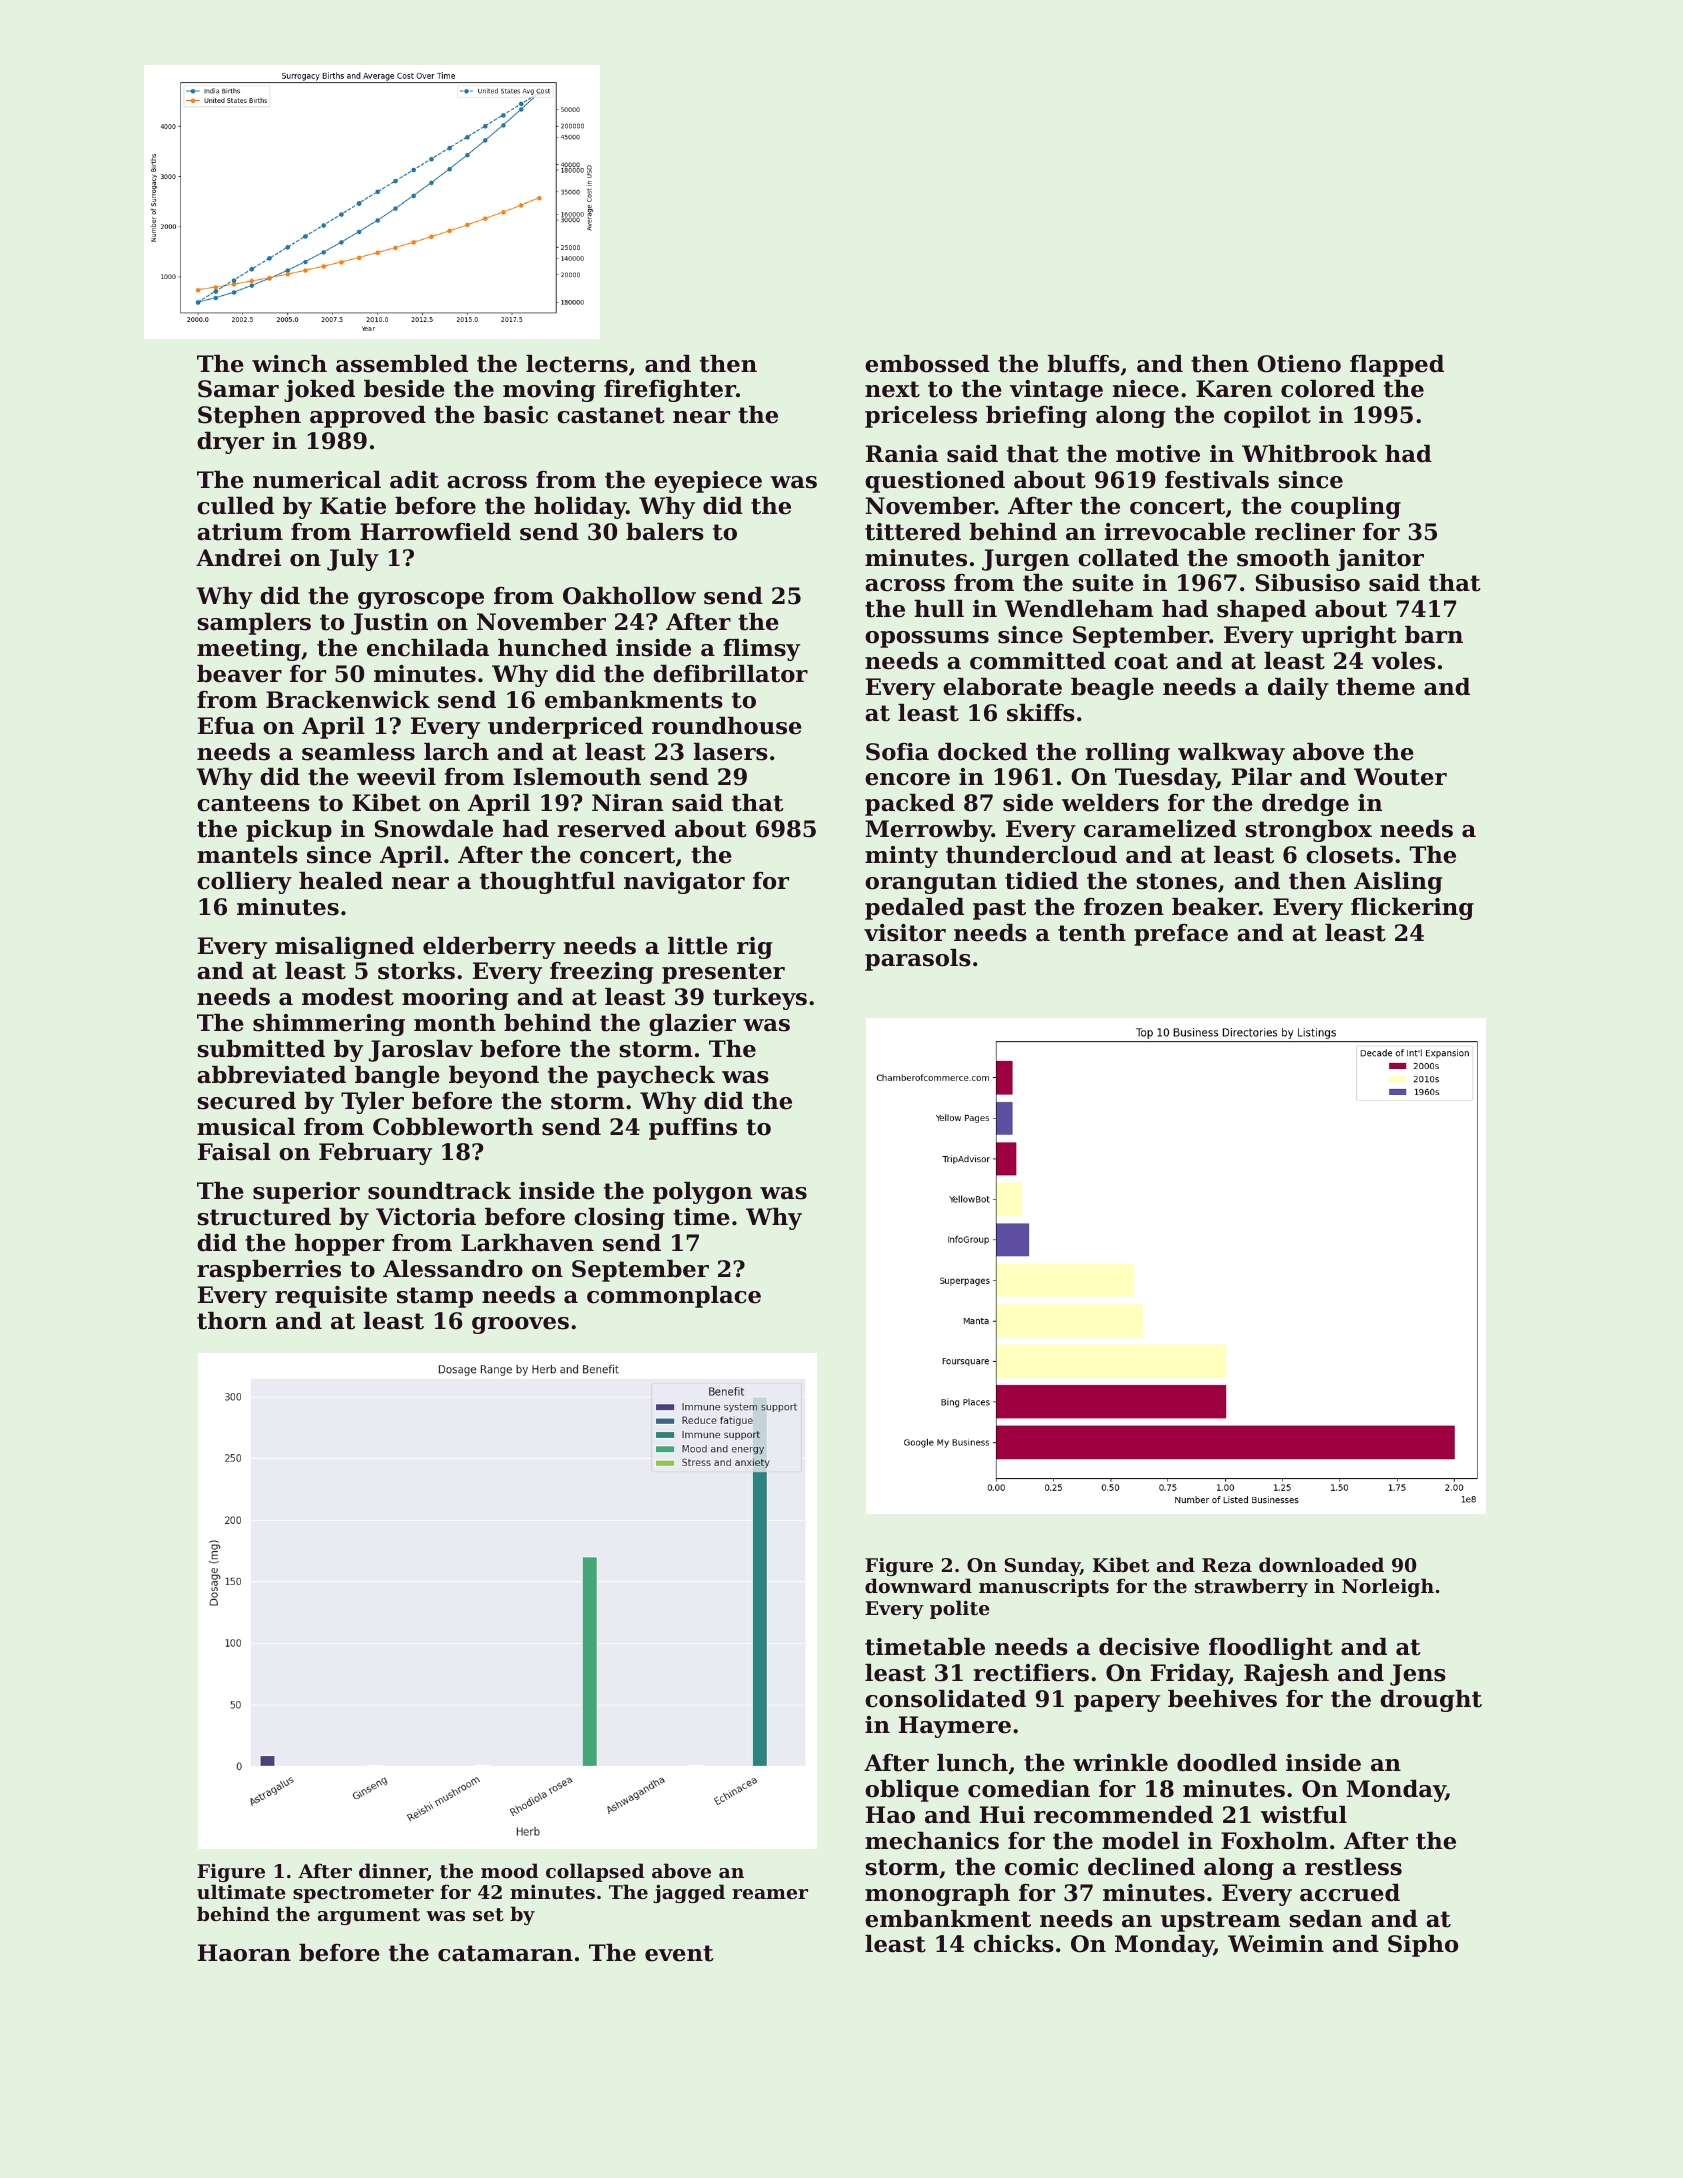  What do you see at coordinates (241, 1892) in the image?
I see `ultimate` at bounding box center [241, 1892].
